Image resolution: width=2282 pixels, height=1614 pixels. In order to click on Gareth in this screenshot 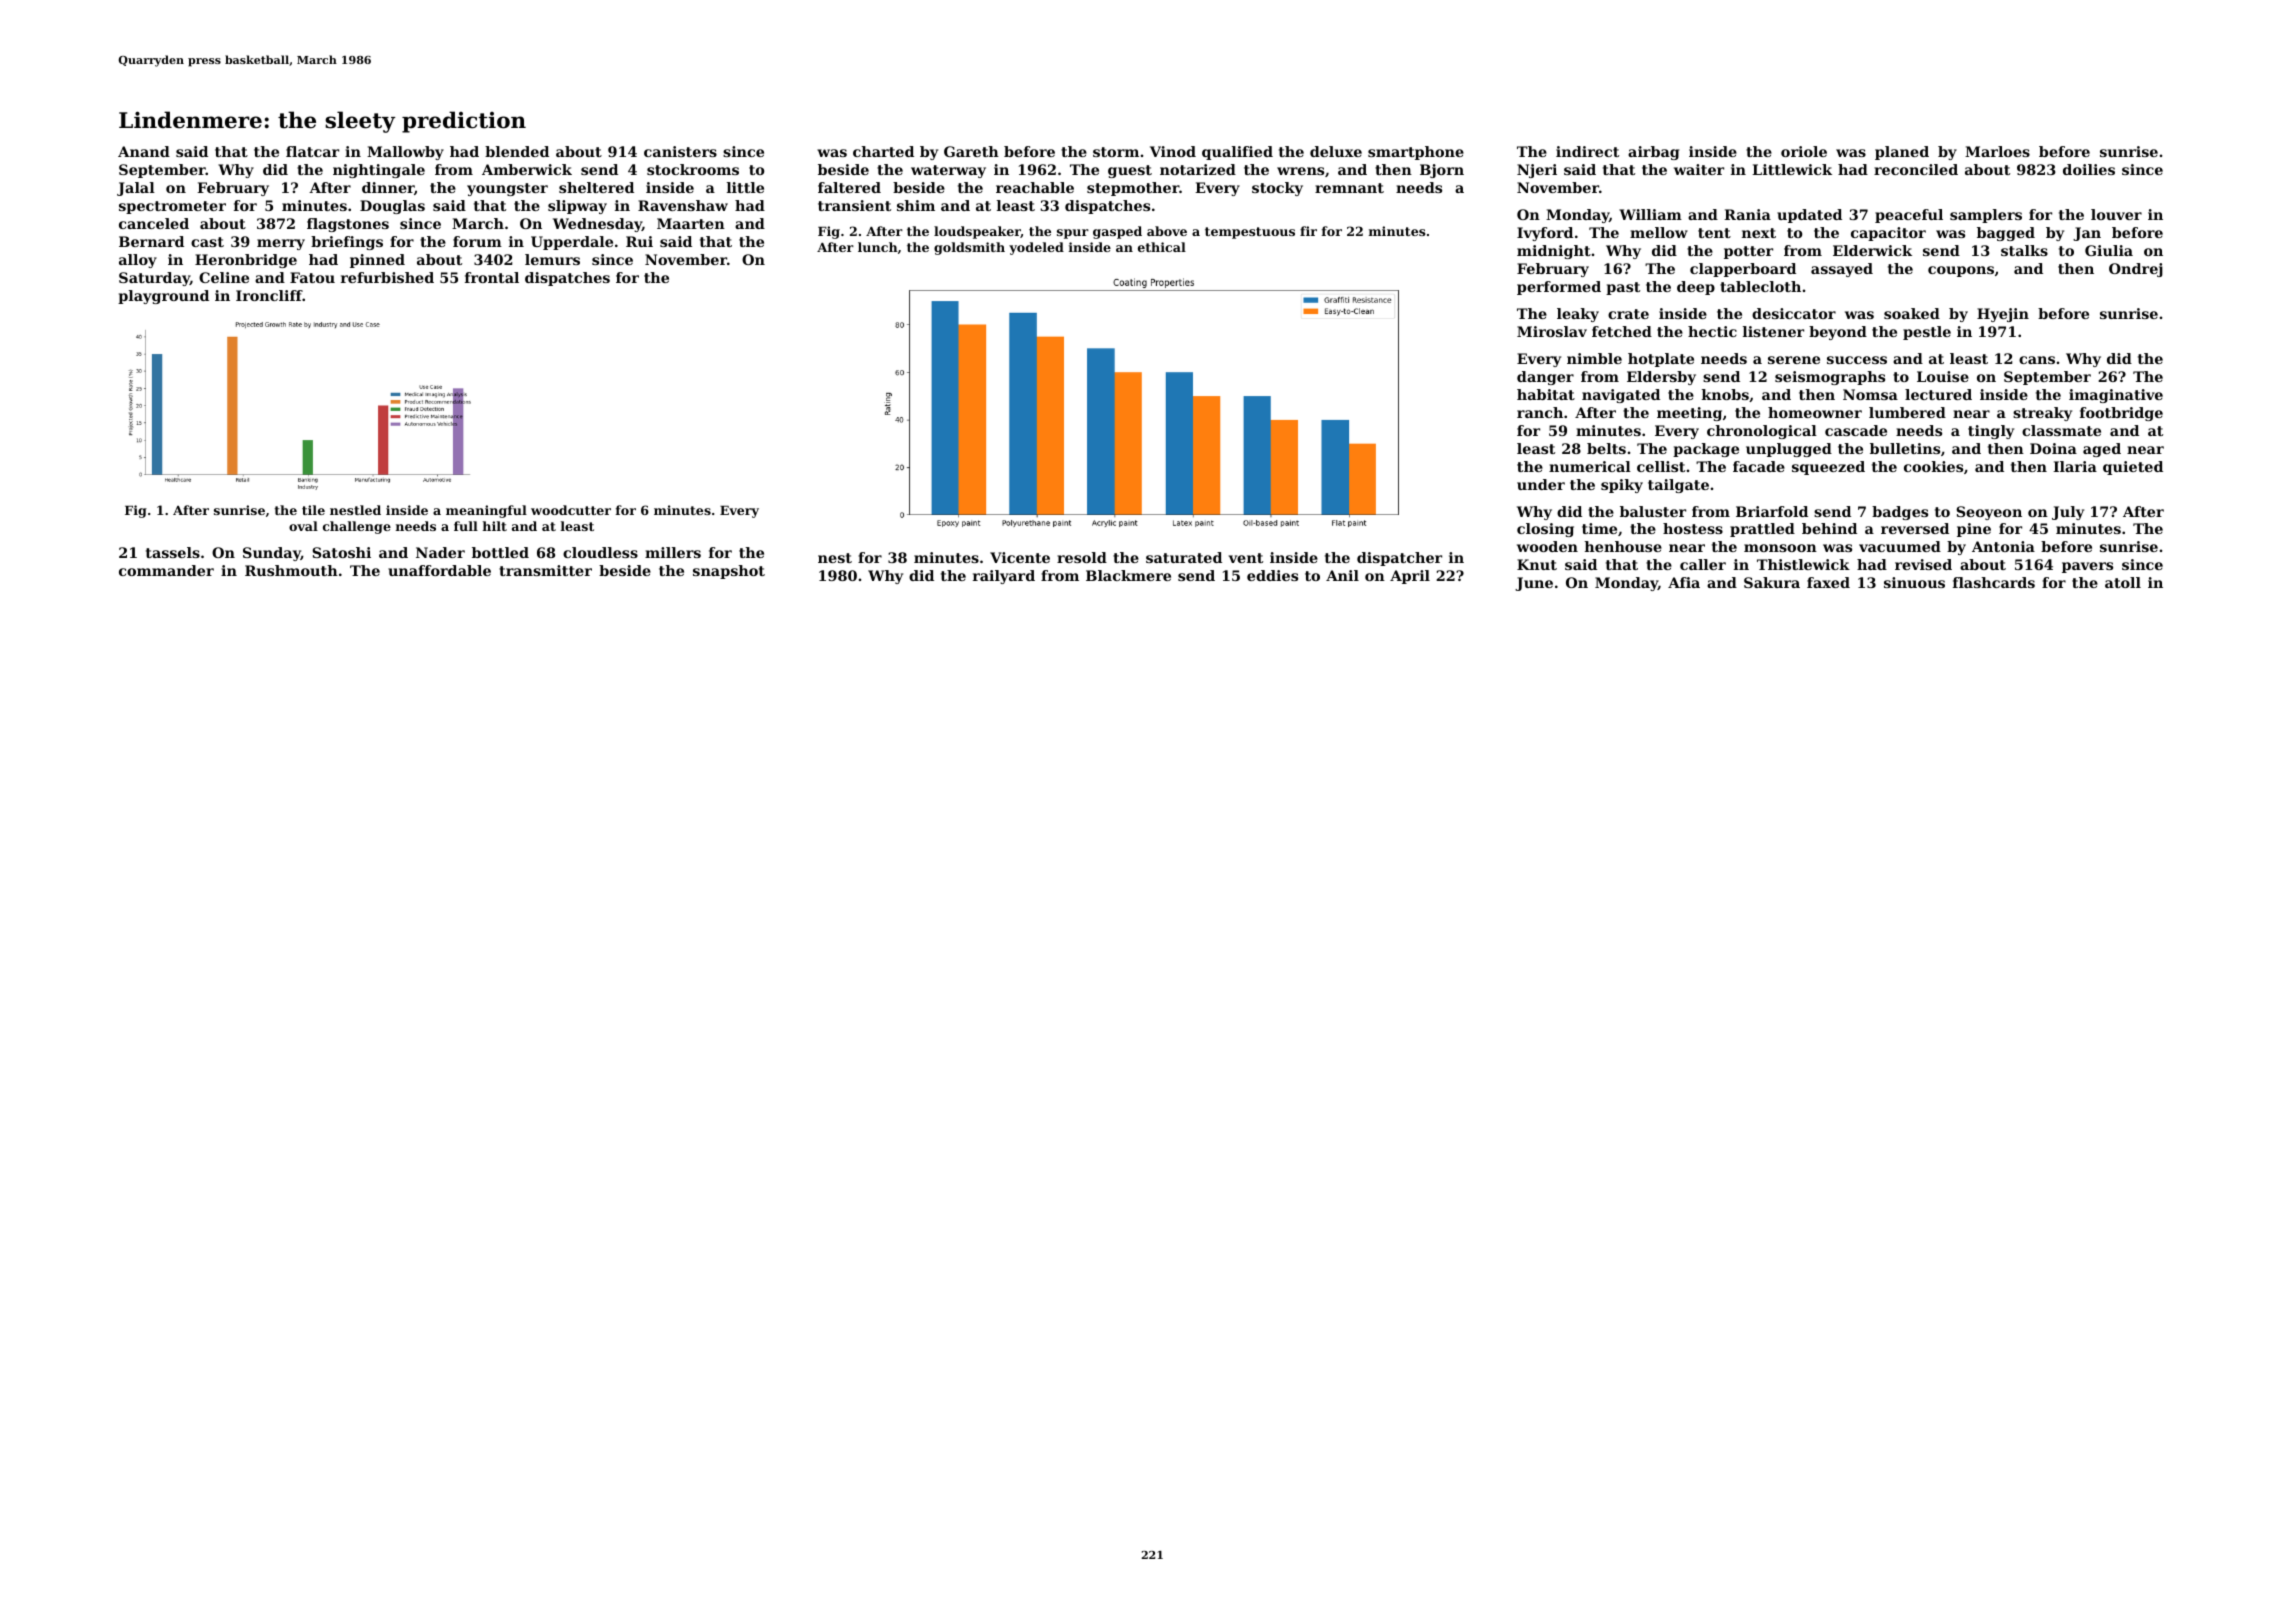, I will do `click(971, 151)`.
